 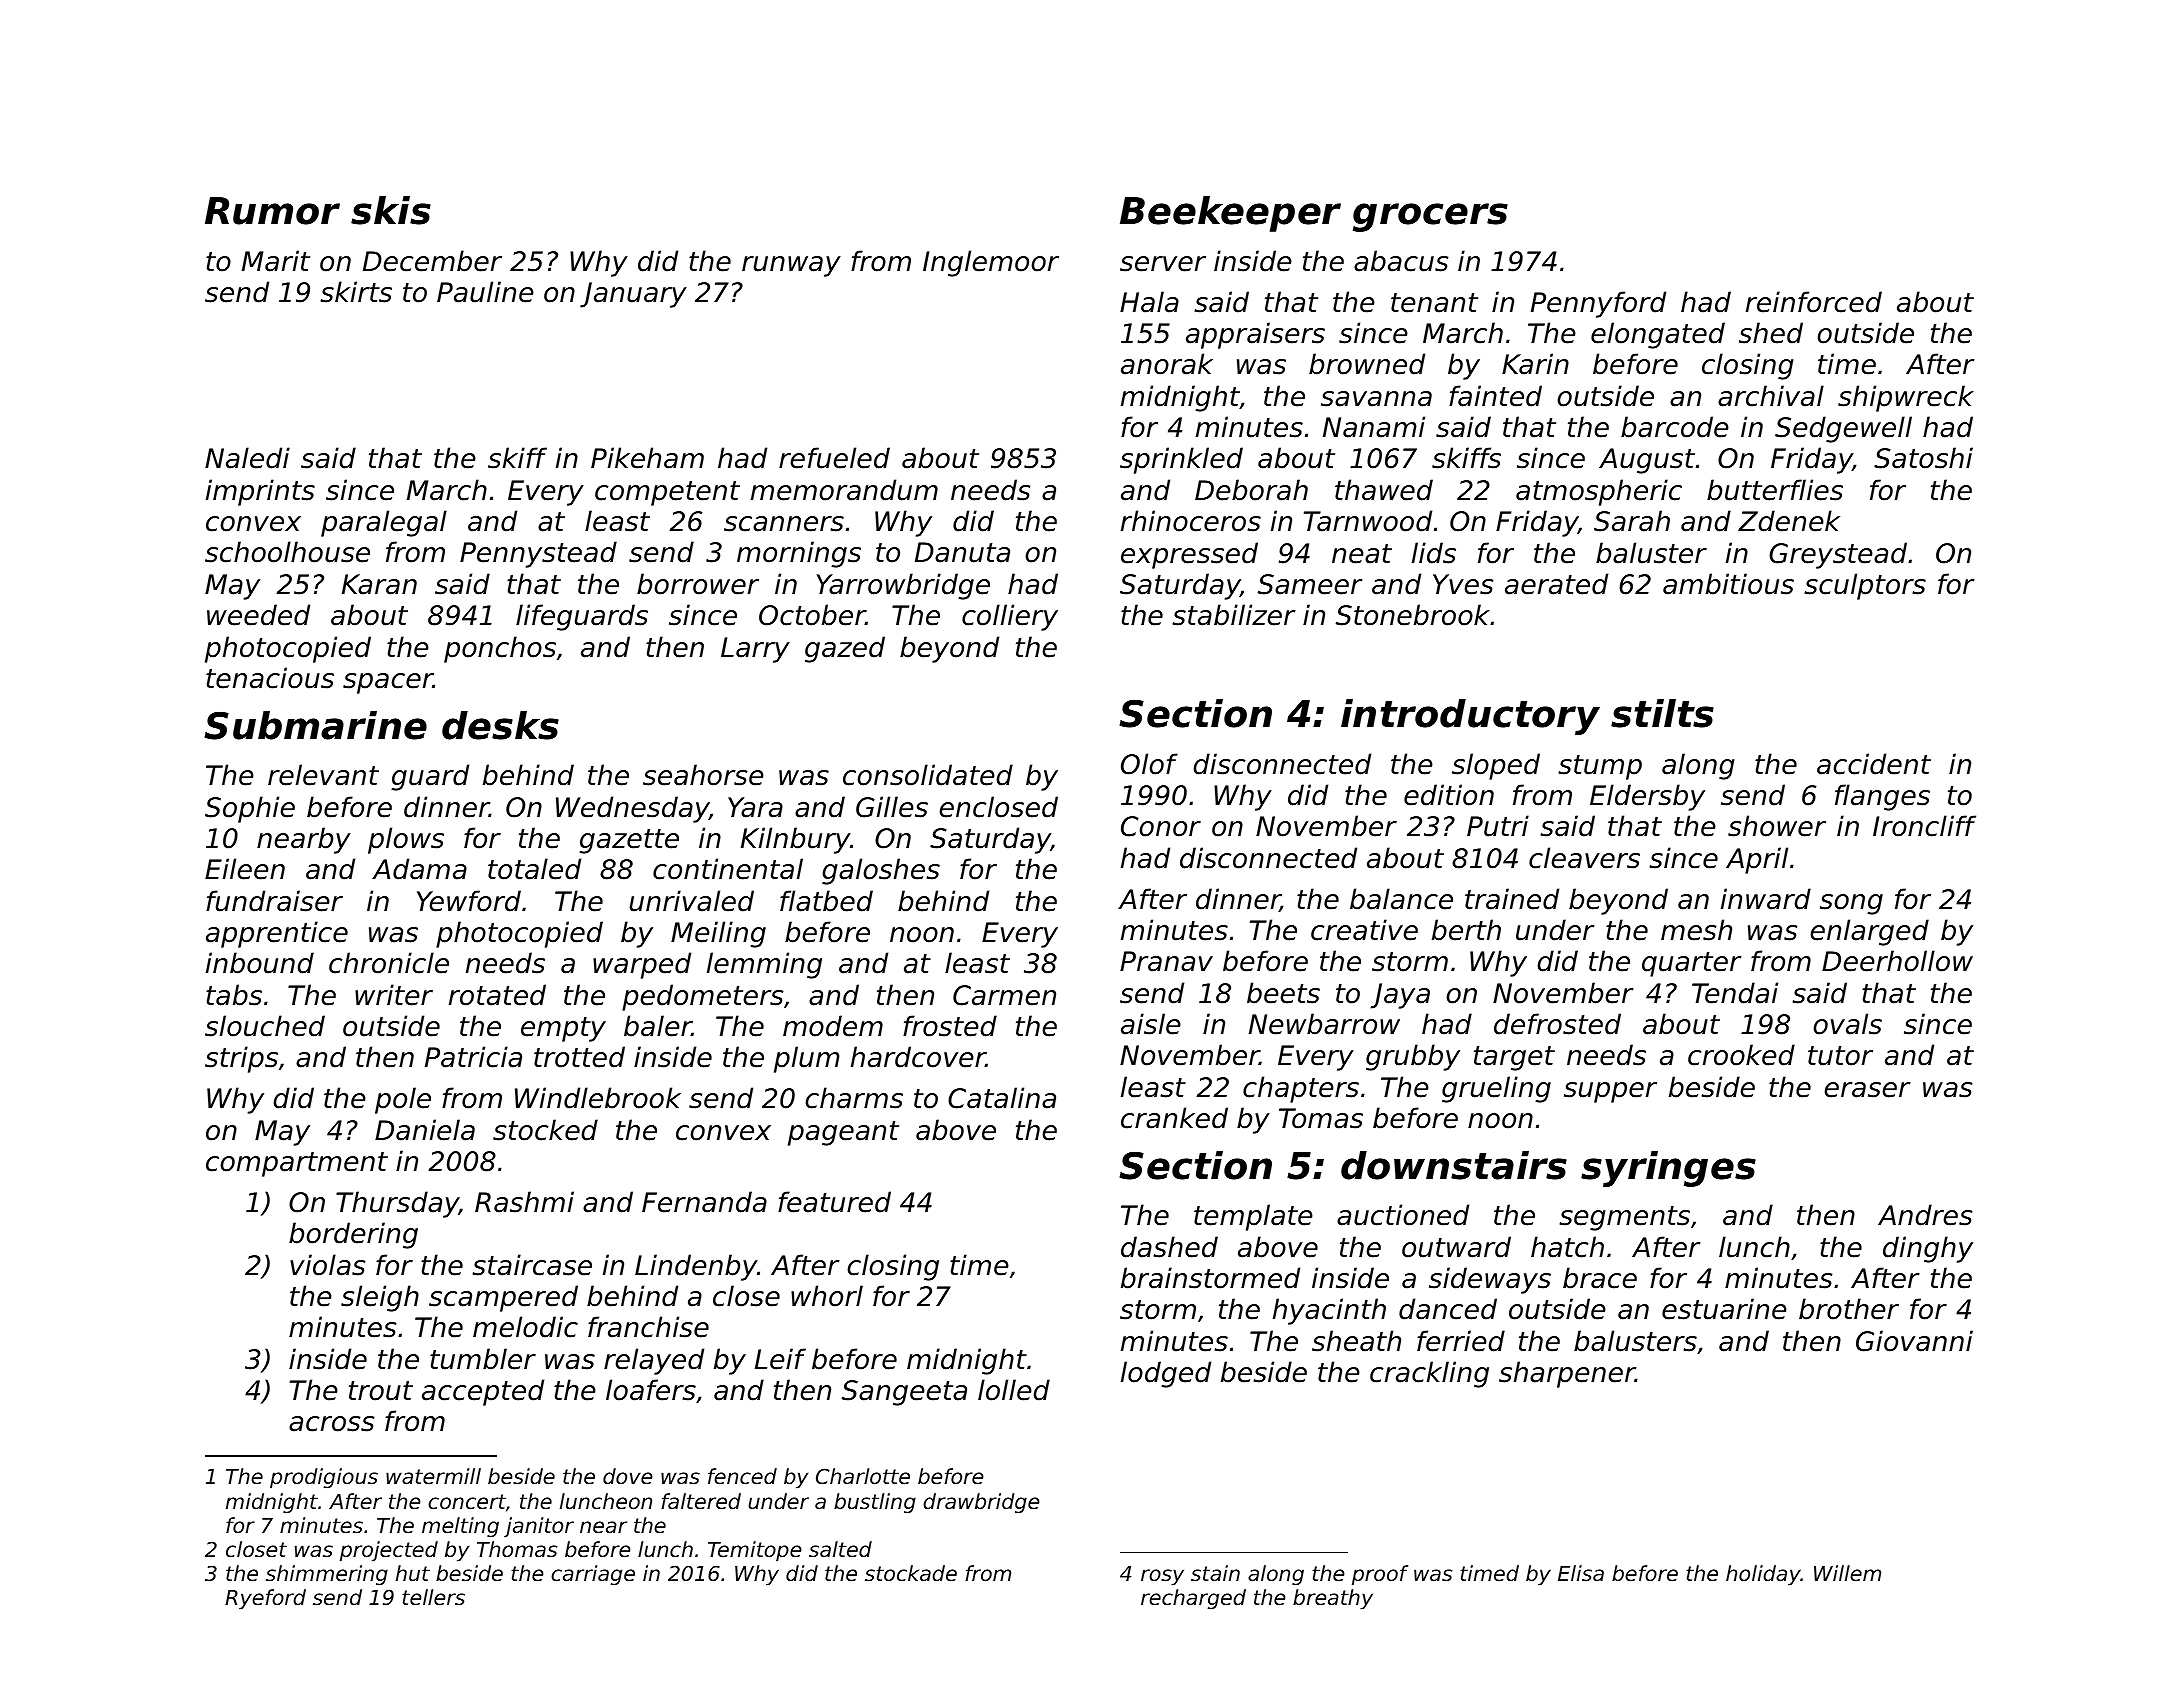 What do you see at coordinates (854, 1098) in the screenshot?
I see `charms` at bounding box center [854, 1098].
